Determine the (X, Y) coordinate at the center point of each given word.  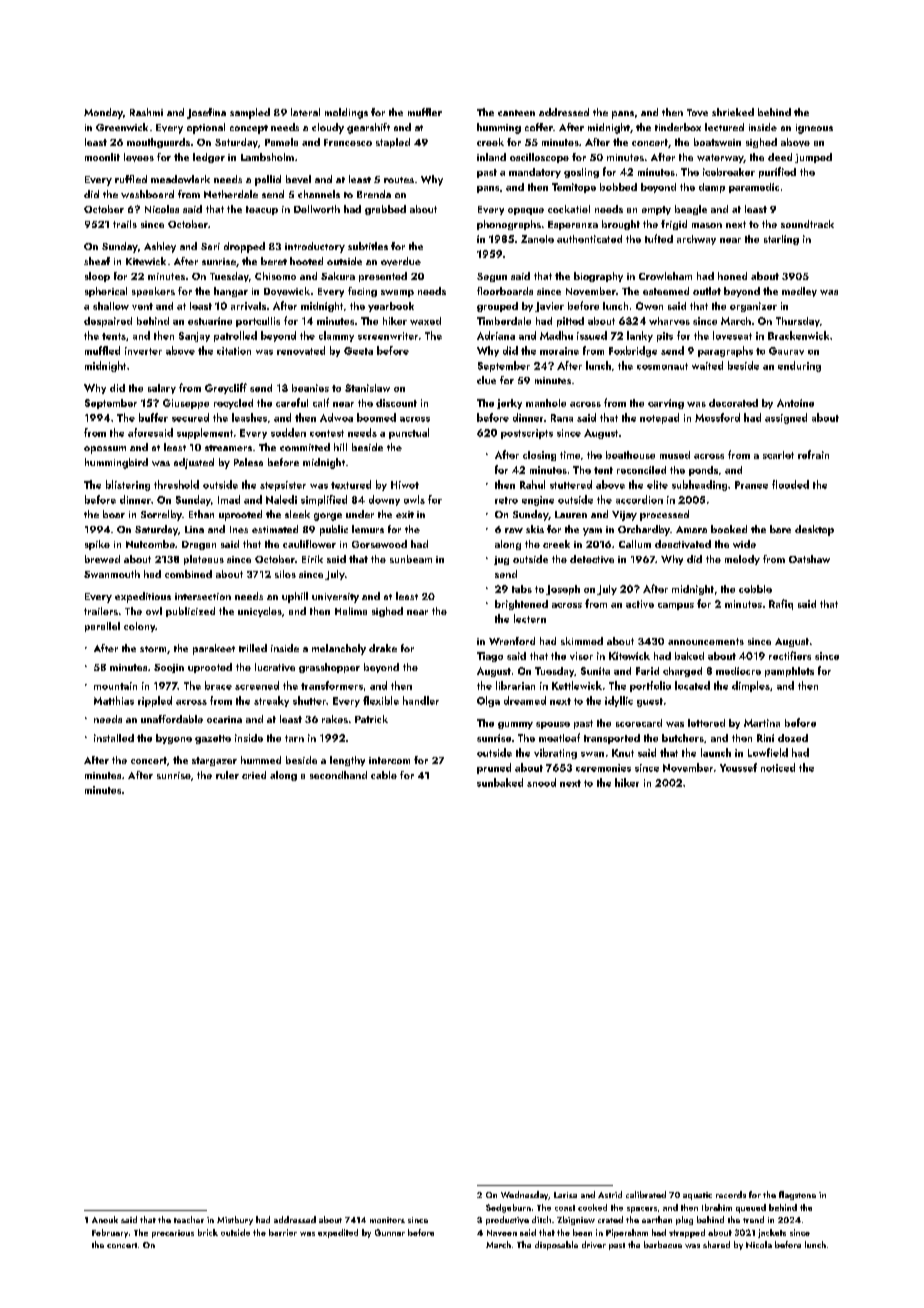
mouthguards (158, 143)
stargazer (214, 761)
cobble (755, 589)
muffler (425, 112)
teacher (189, 1219)
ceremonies (603, 768)
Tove (697, 112)
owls (414, 499)
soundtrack (807, 224)
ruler (227, 775)
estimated (275, 529)
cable (384, 775)
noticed (778, 767)
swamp (397, 293)
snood (541, 782)
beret (274, 261)
